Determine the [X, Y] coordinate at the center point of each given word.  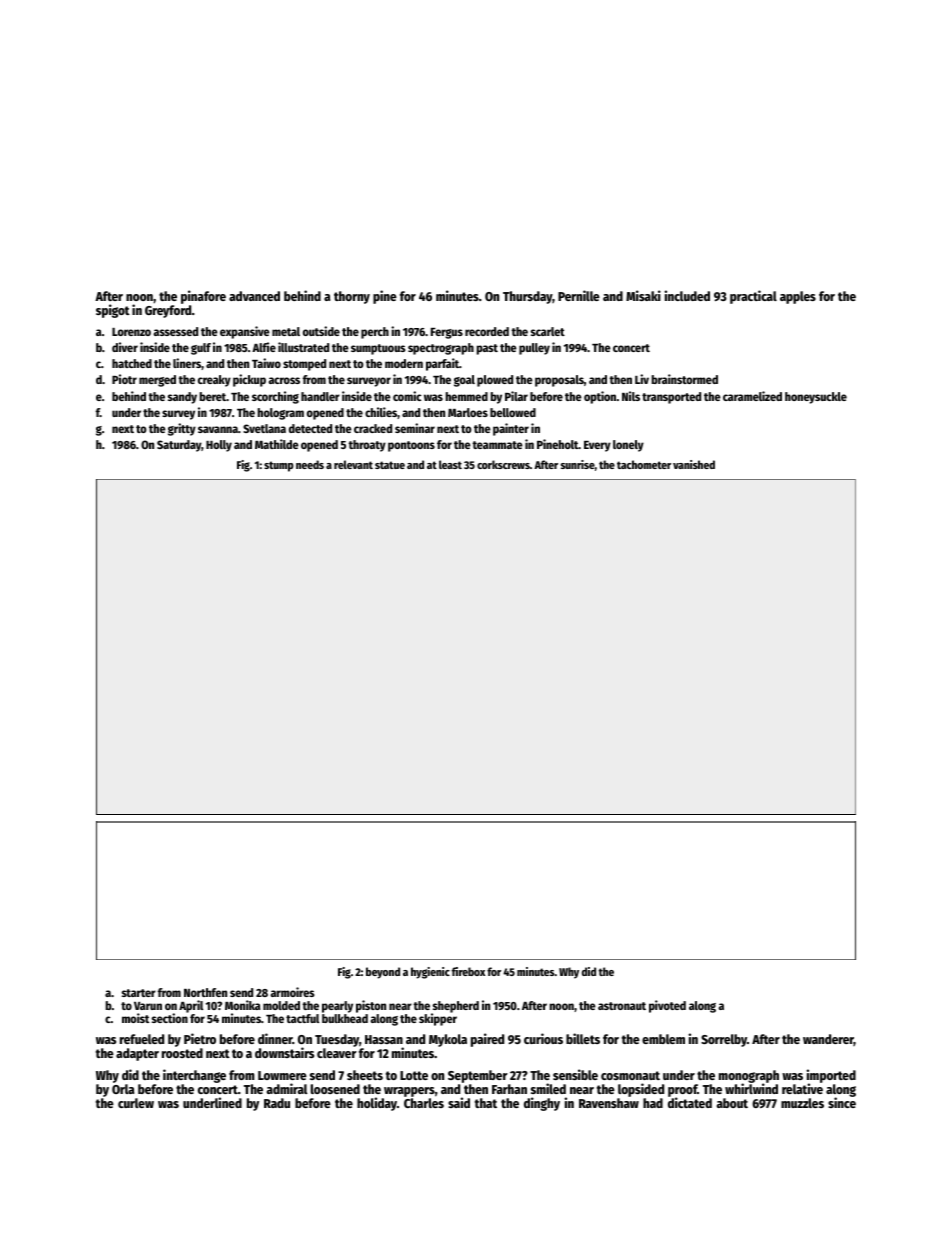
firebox [468, 971]
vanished [694, 464]
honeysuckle [816, 398]
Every [597, 446]
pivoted [667, 1006]
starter [139, 993]
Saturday [179, 446]
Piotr [124, 379]
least [450, 464]
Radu [277, 1103]
